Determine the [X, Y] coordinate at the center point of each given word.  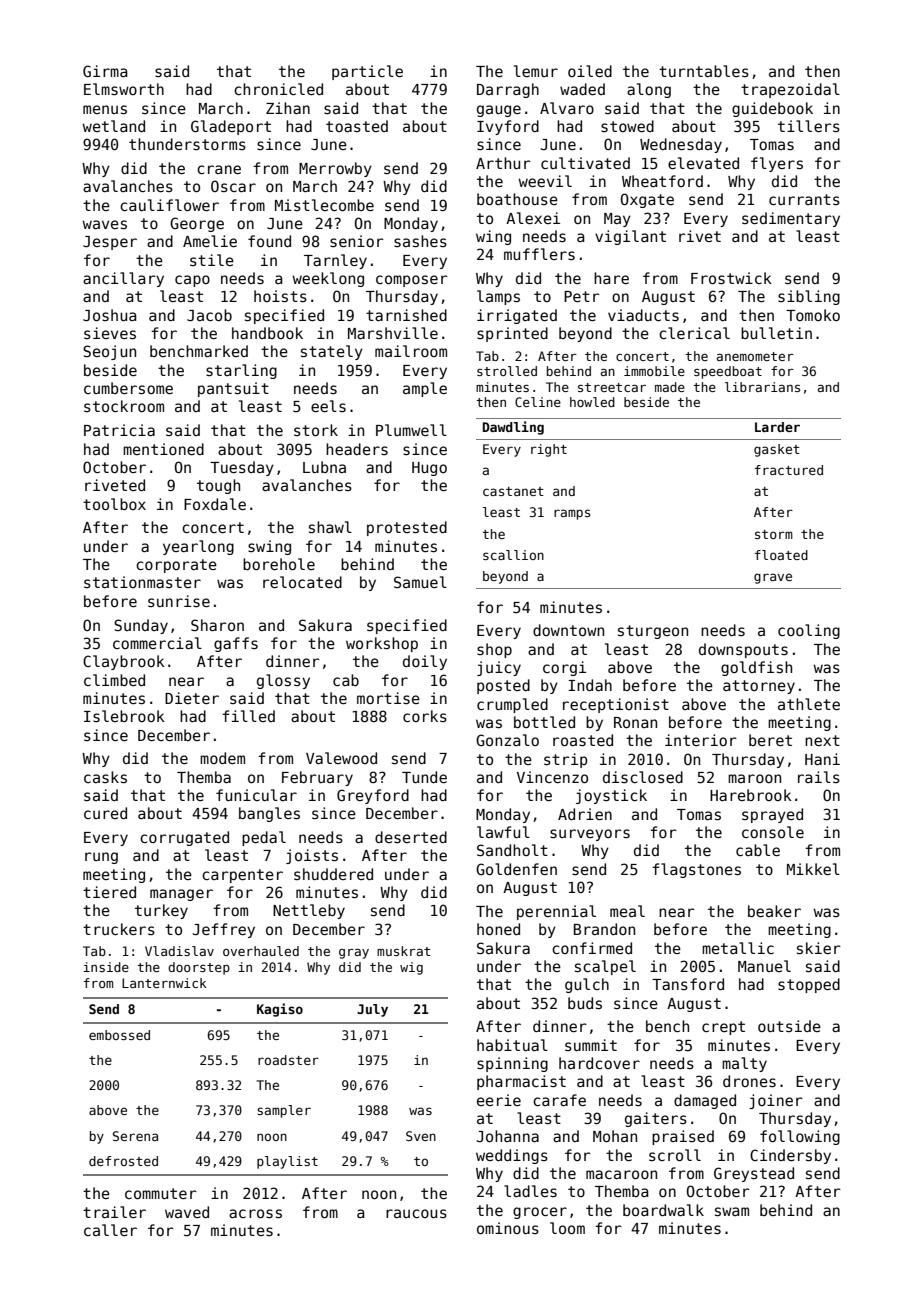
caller [110, 1230]
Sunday [141, 626]
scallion [513, 555]
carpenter [242, 876]
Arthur [503, 163]
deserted [411, 837]
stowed [627, 126]
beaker [774, 911]
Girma [105, 71]
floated [781, 555]
